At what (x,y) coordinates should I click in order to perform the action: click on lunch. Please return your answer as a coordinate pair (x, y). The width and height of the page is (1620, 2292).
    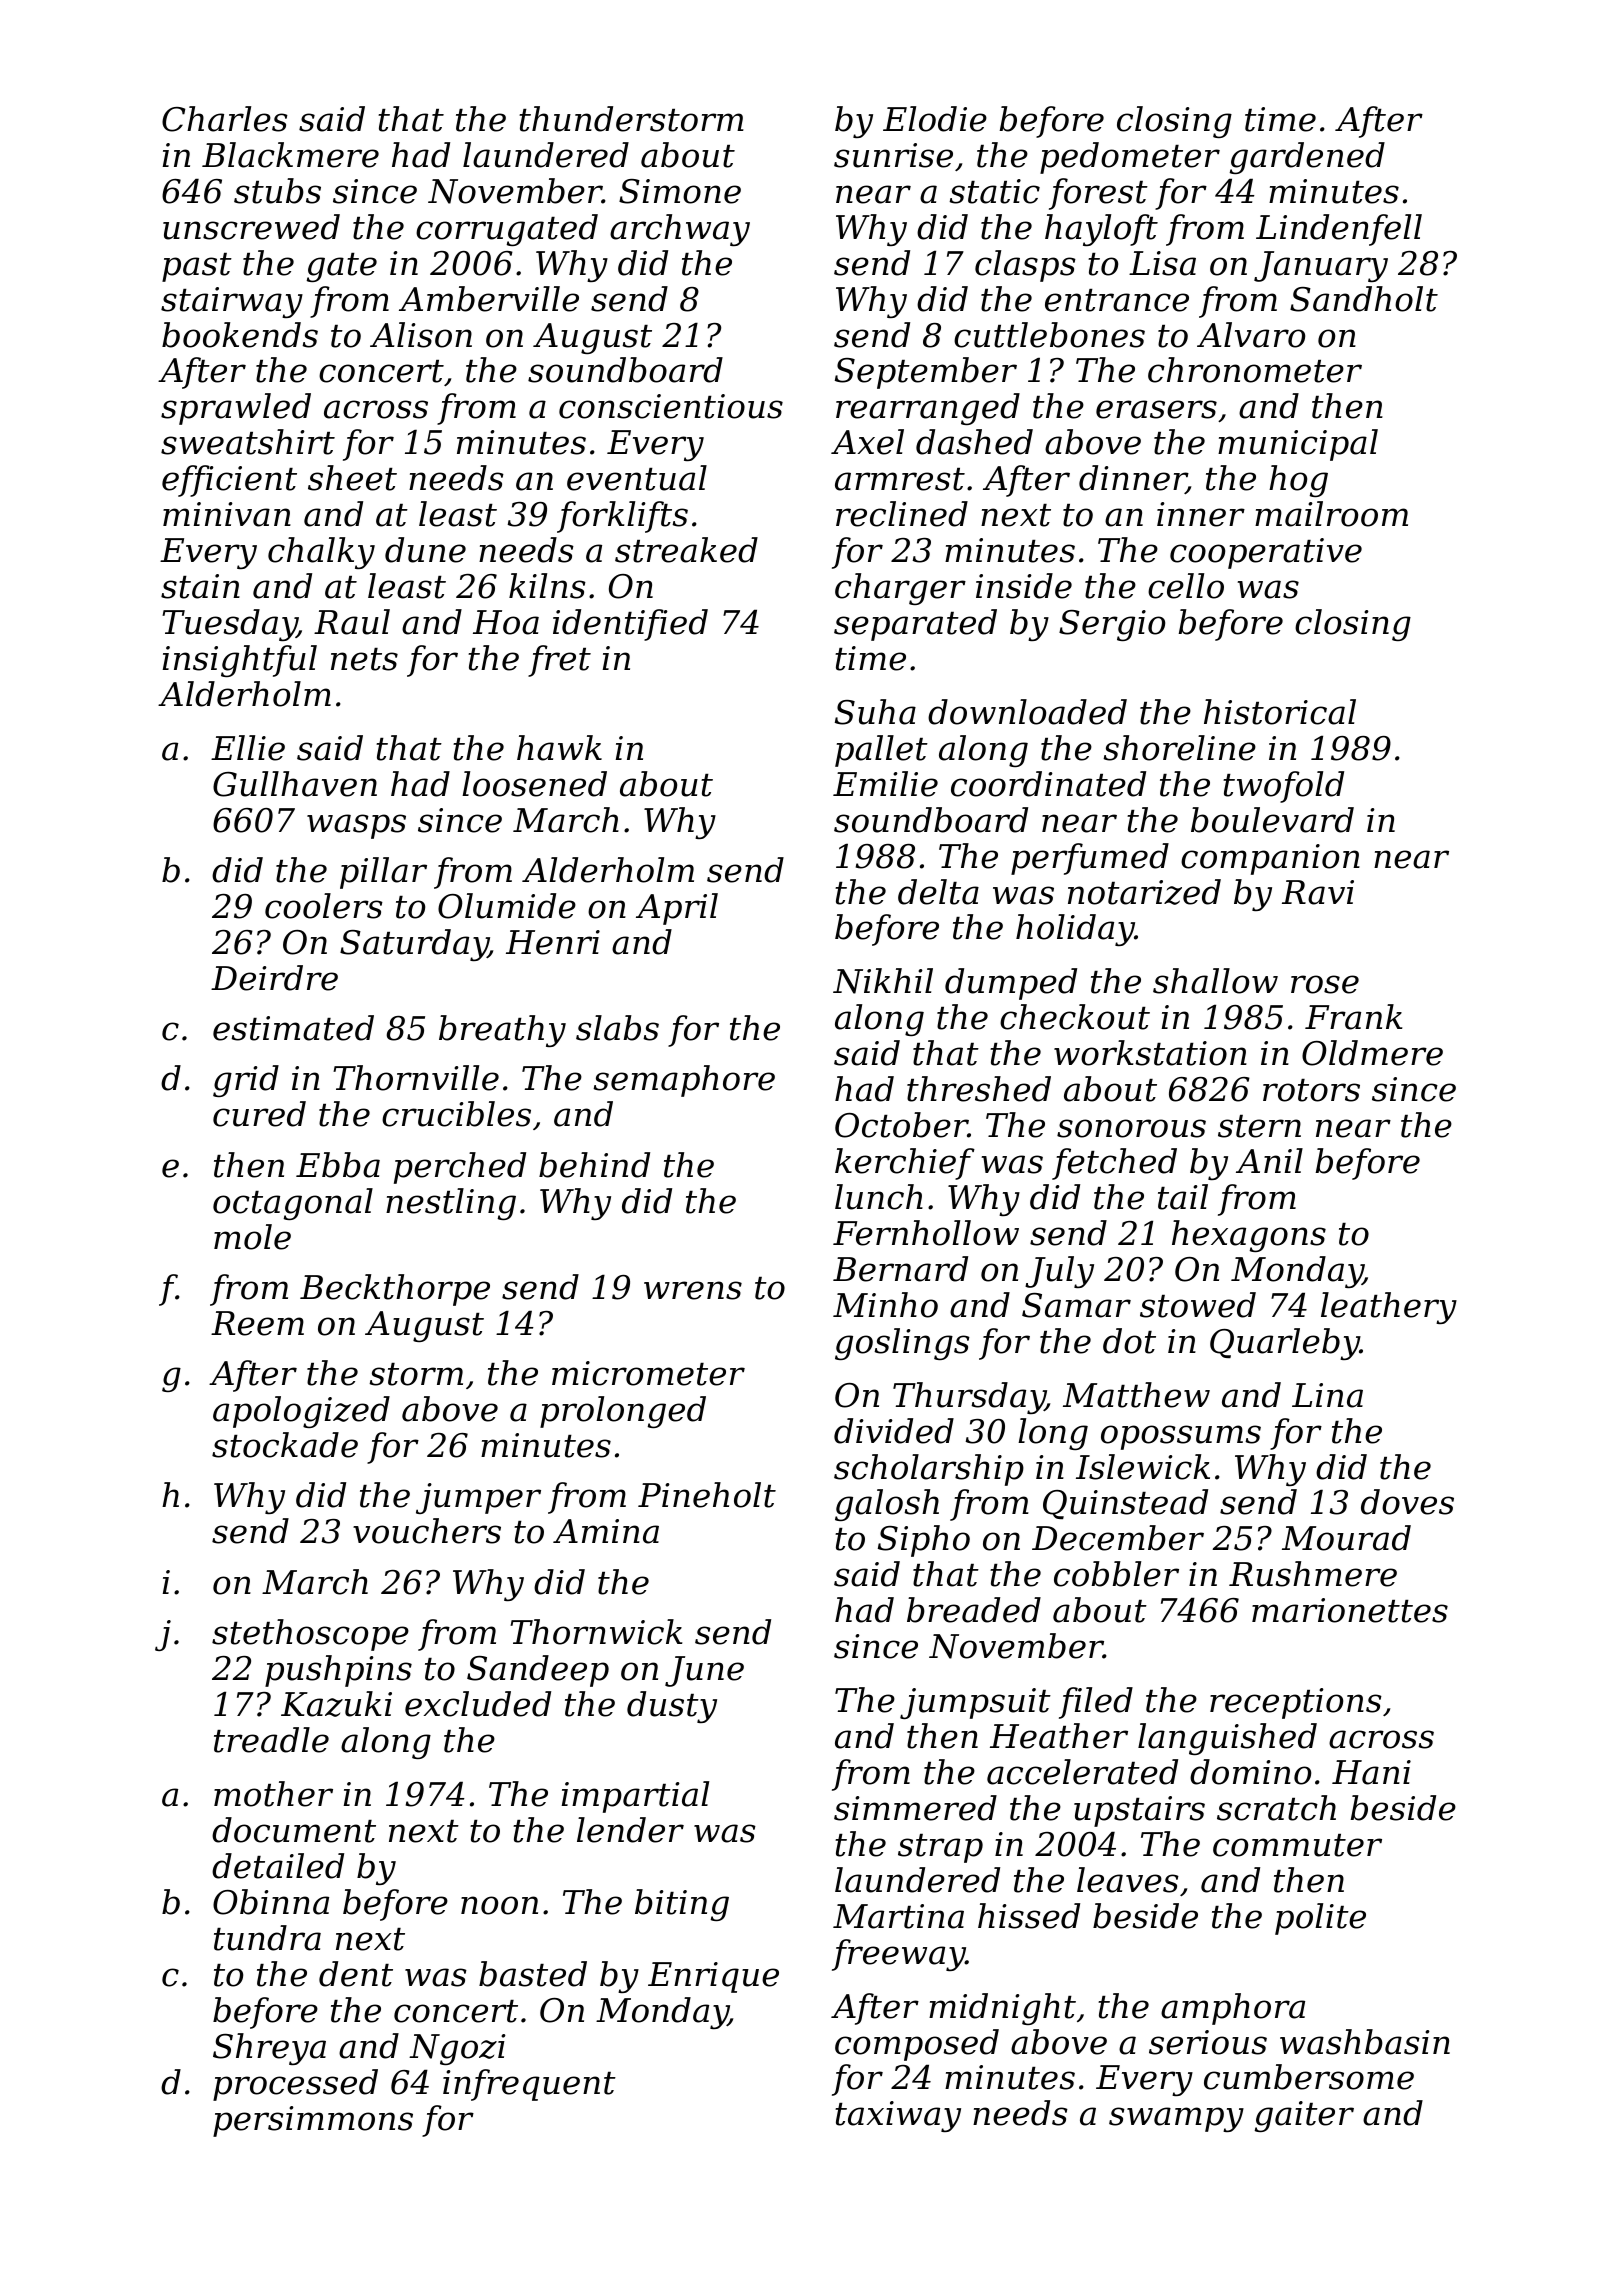
    Looking at the image, I should click on (879, 1197).
